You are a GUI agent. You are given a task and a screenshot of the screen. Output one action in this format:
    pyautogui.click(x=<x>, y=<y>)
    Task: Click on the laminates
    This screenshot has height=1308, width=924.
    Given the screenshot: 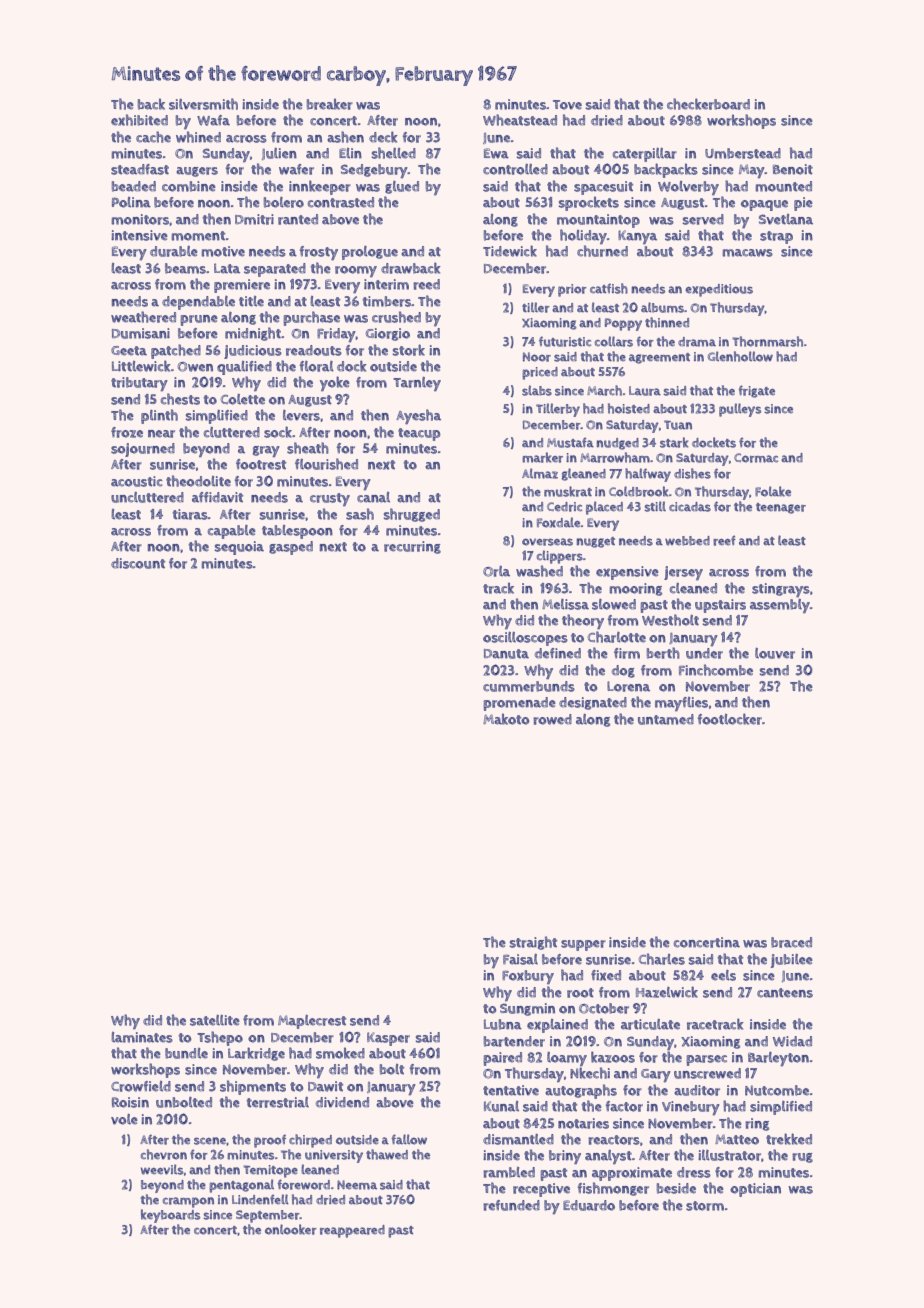 What is the action you would take?
    pyautogui.click(x=142, y=1037)
